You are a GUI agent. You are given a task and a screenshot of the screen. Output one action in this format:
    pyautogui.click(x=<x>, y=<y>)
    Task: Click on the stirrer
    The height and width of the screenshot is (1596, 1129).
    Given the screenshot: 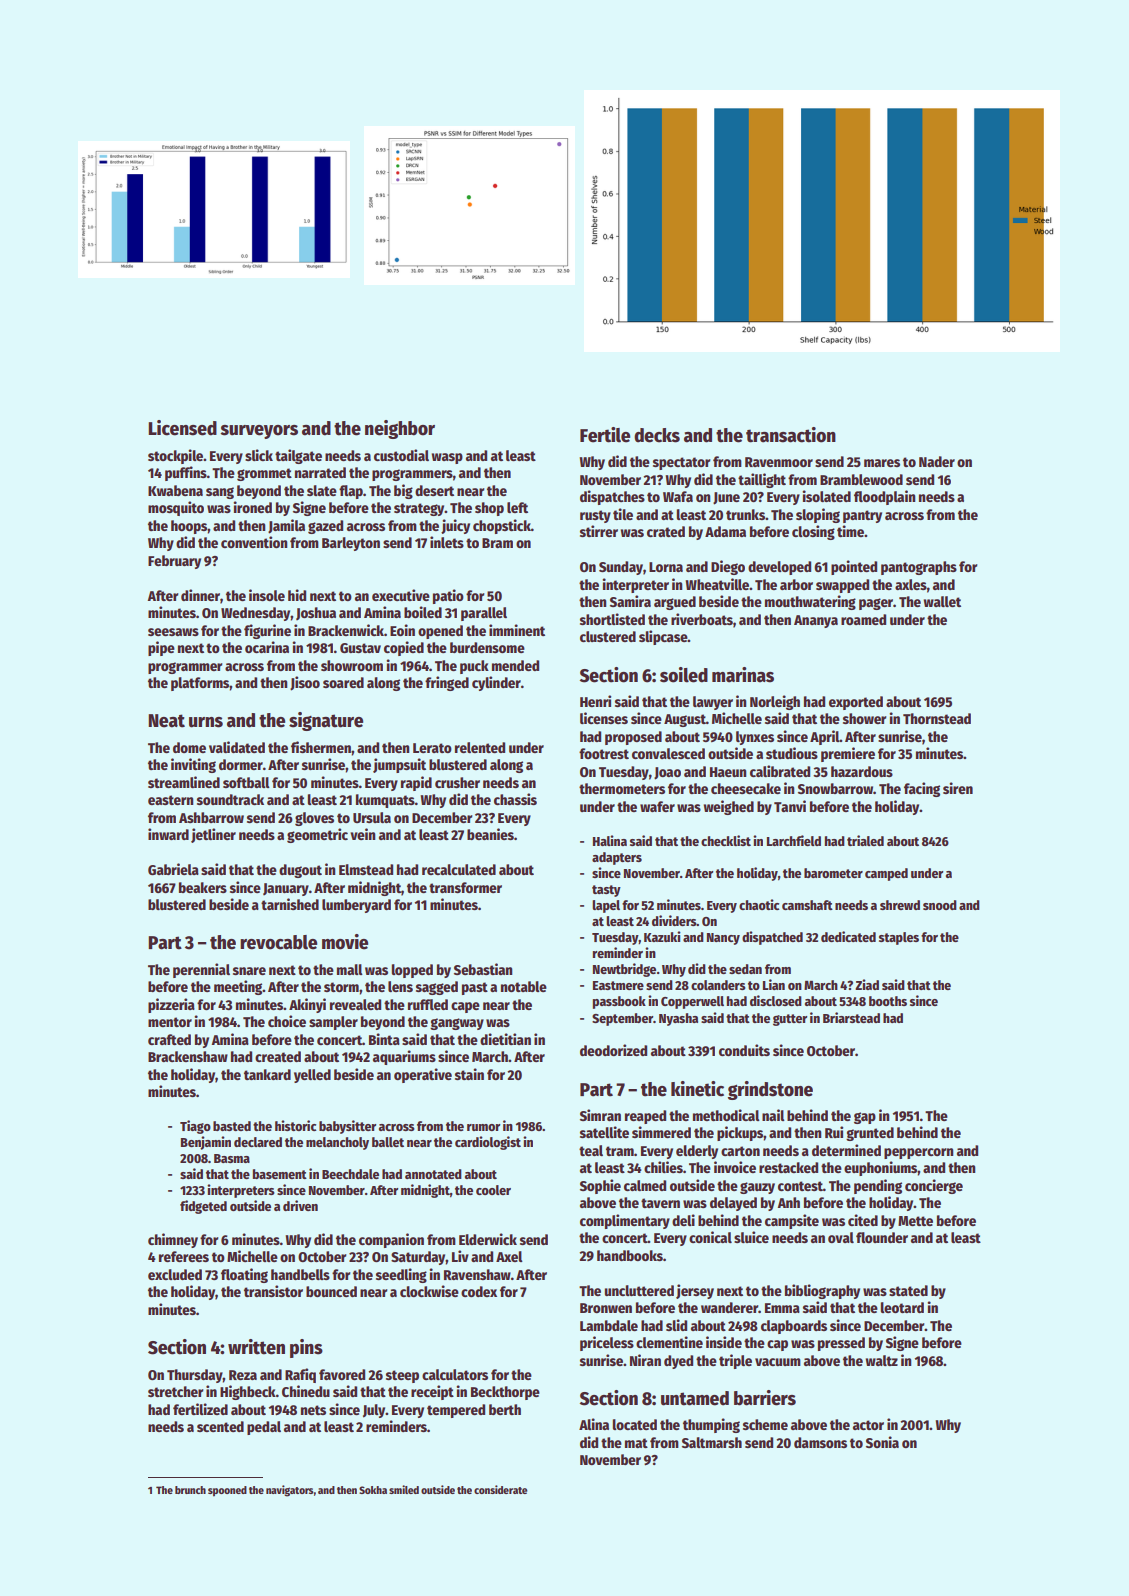 What is the action you would take?
    pyautogui.click(x=599, y=531)
